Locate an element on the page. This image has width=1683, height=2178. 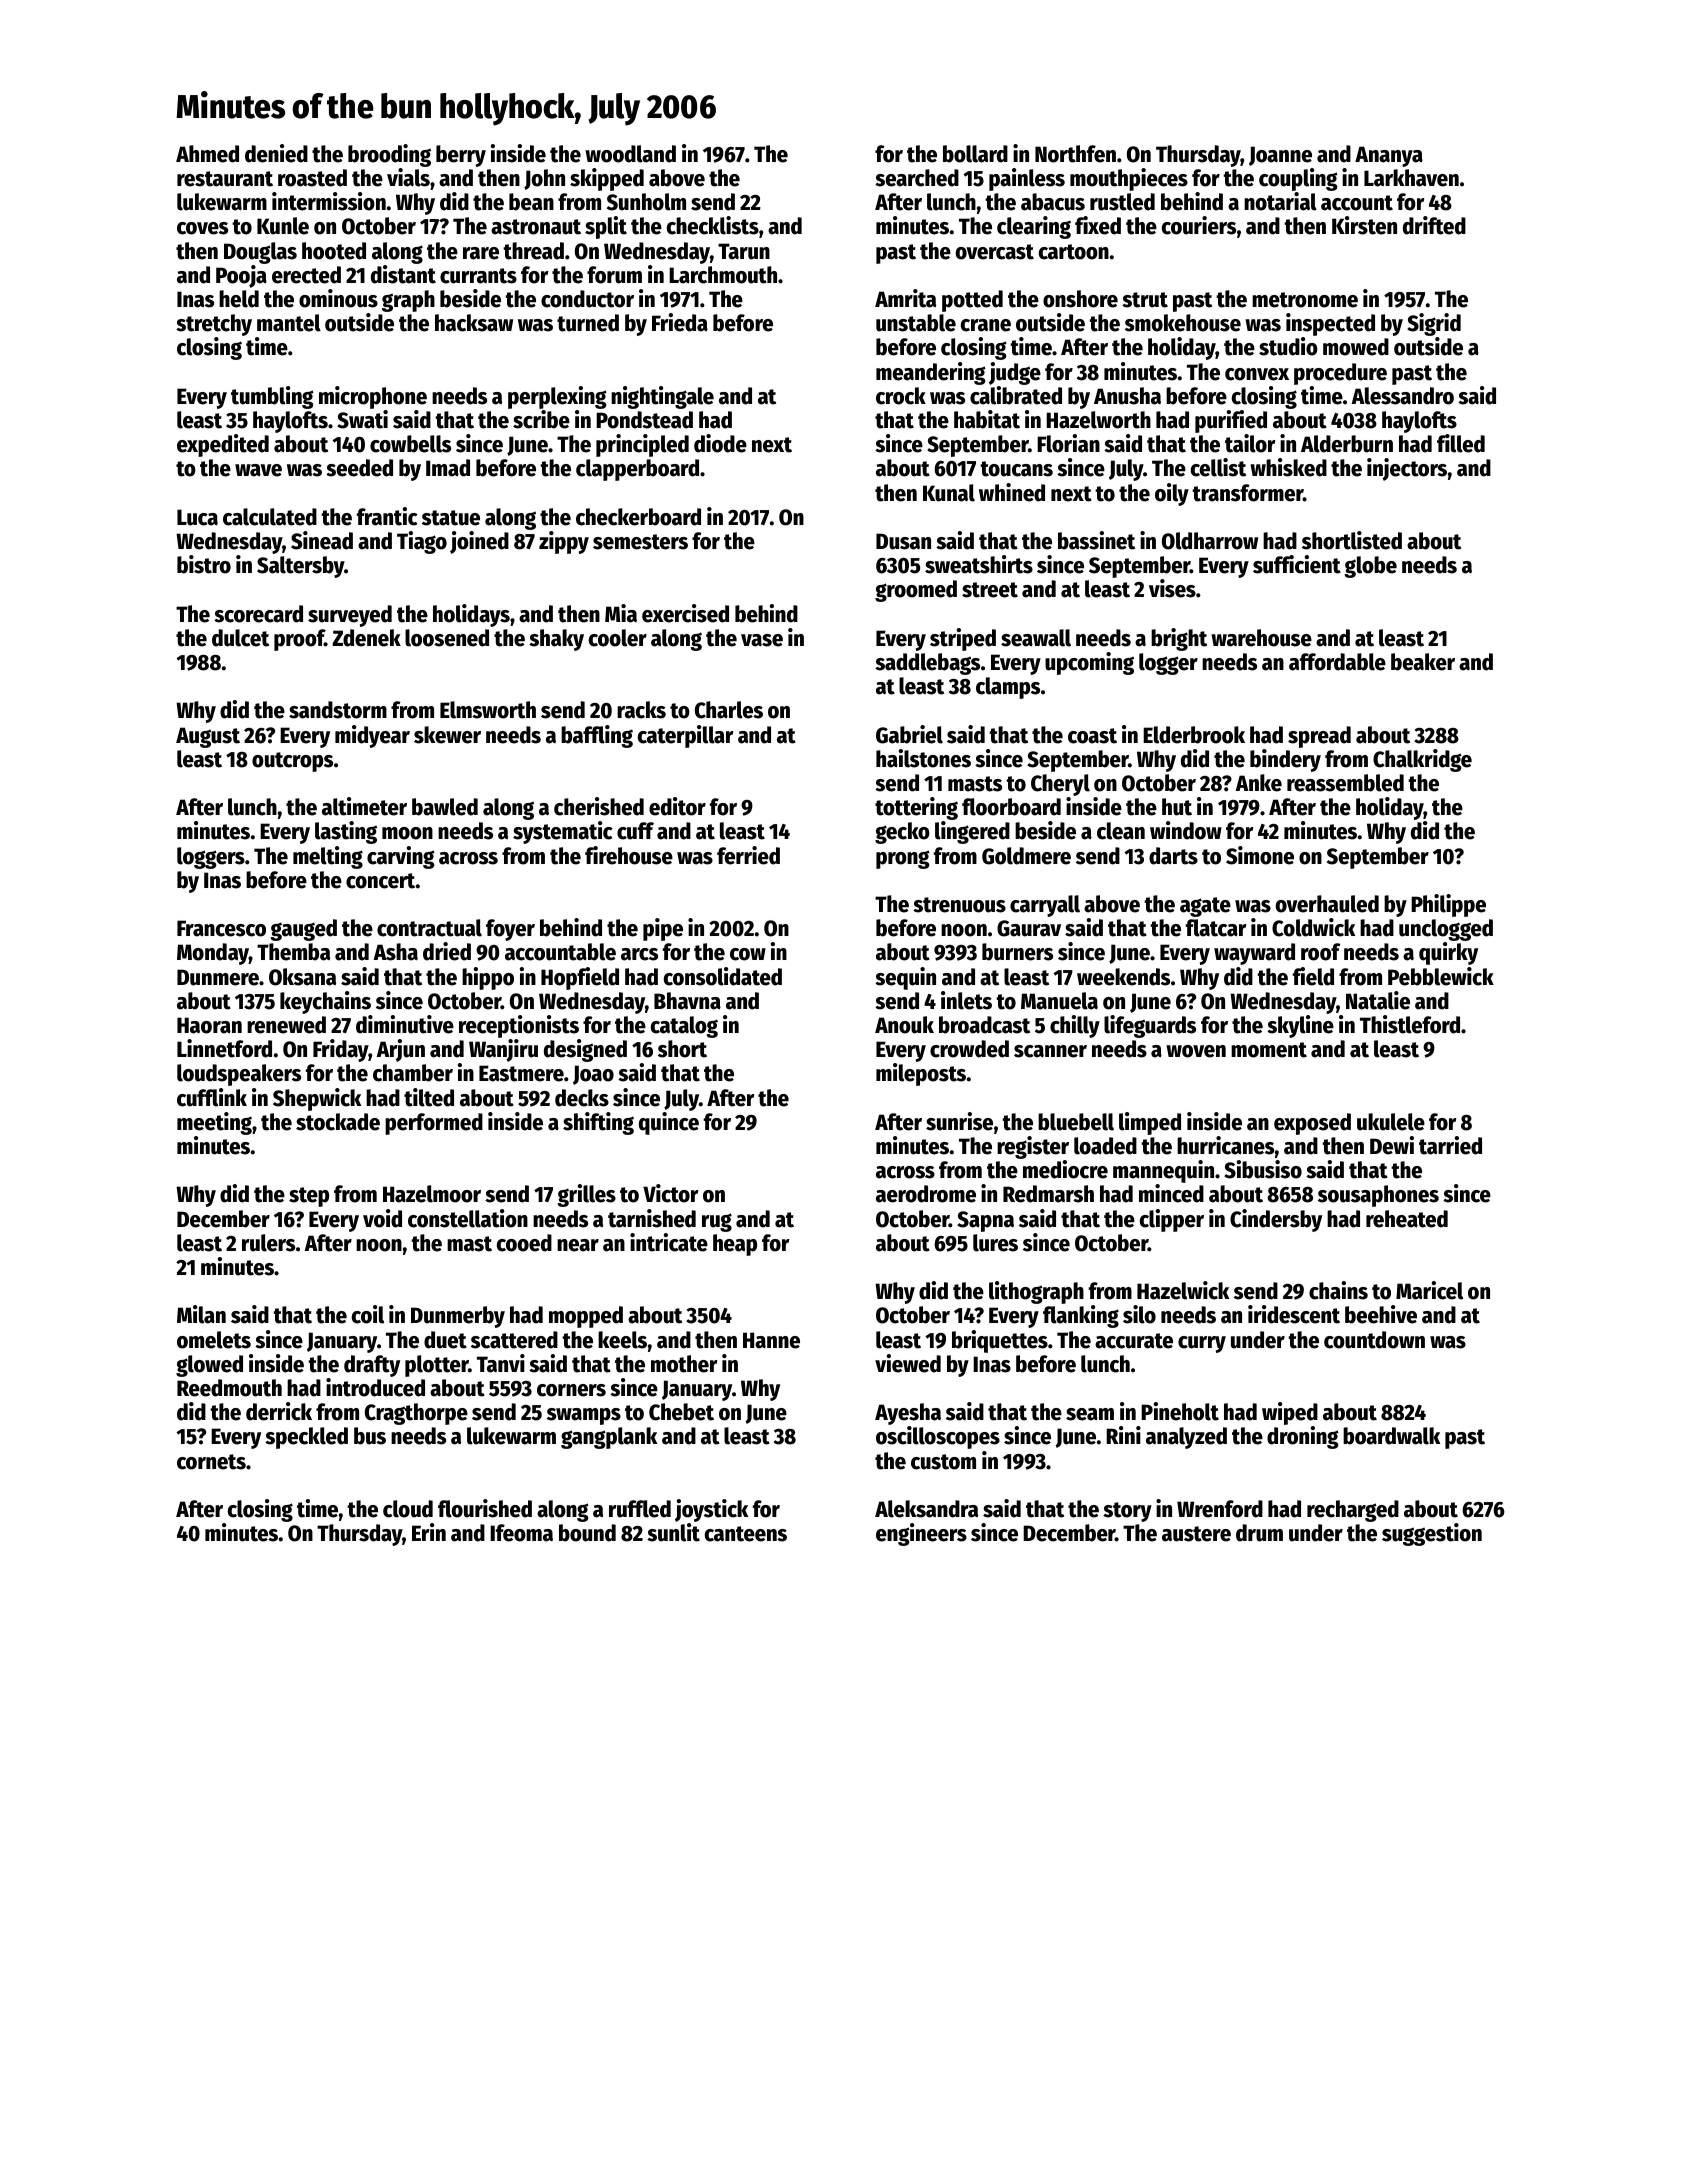
stretchy is located at coordinates (214, 325).
